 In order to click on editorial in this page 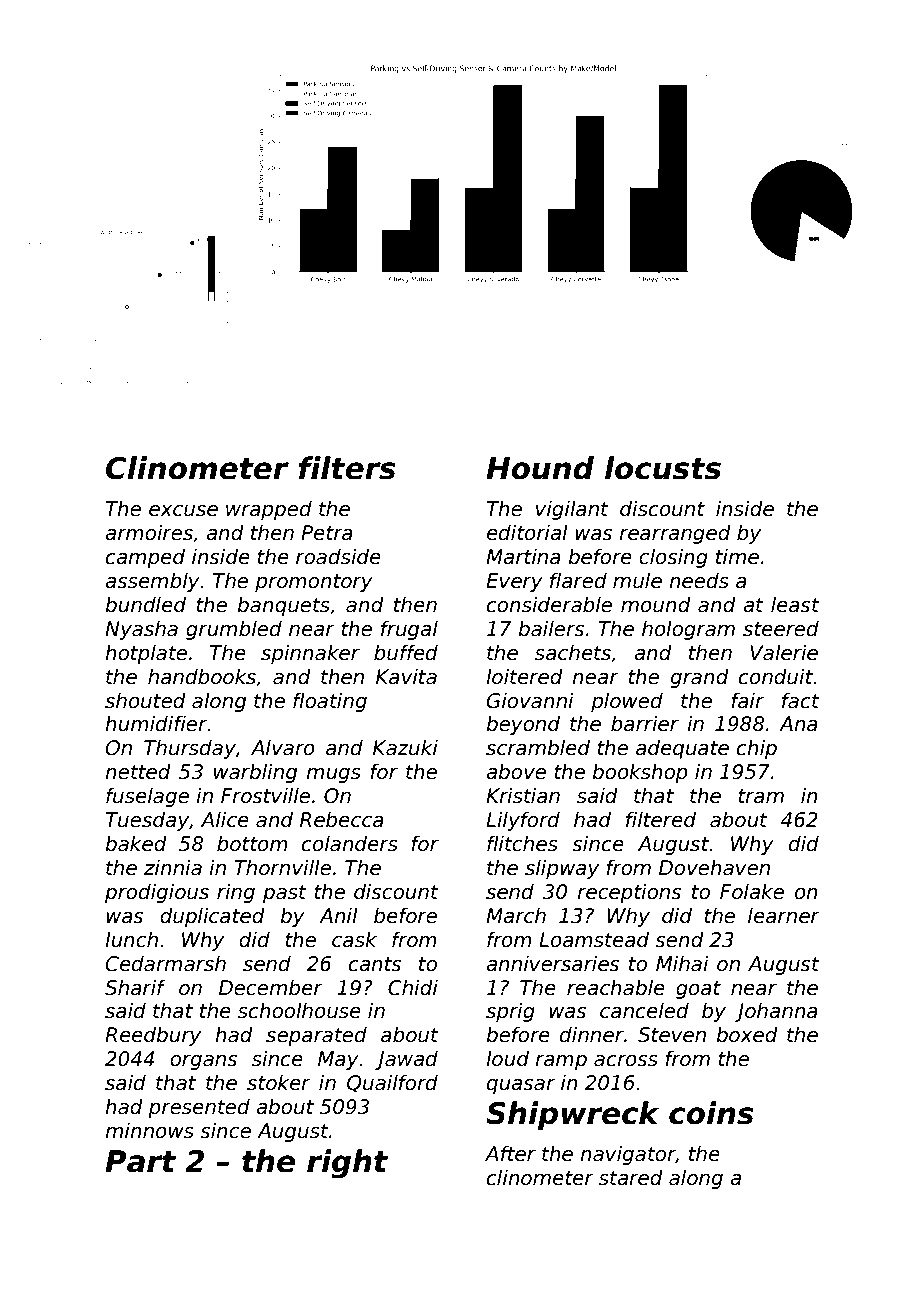, I will do `click(527, 532)`.
